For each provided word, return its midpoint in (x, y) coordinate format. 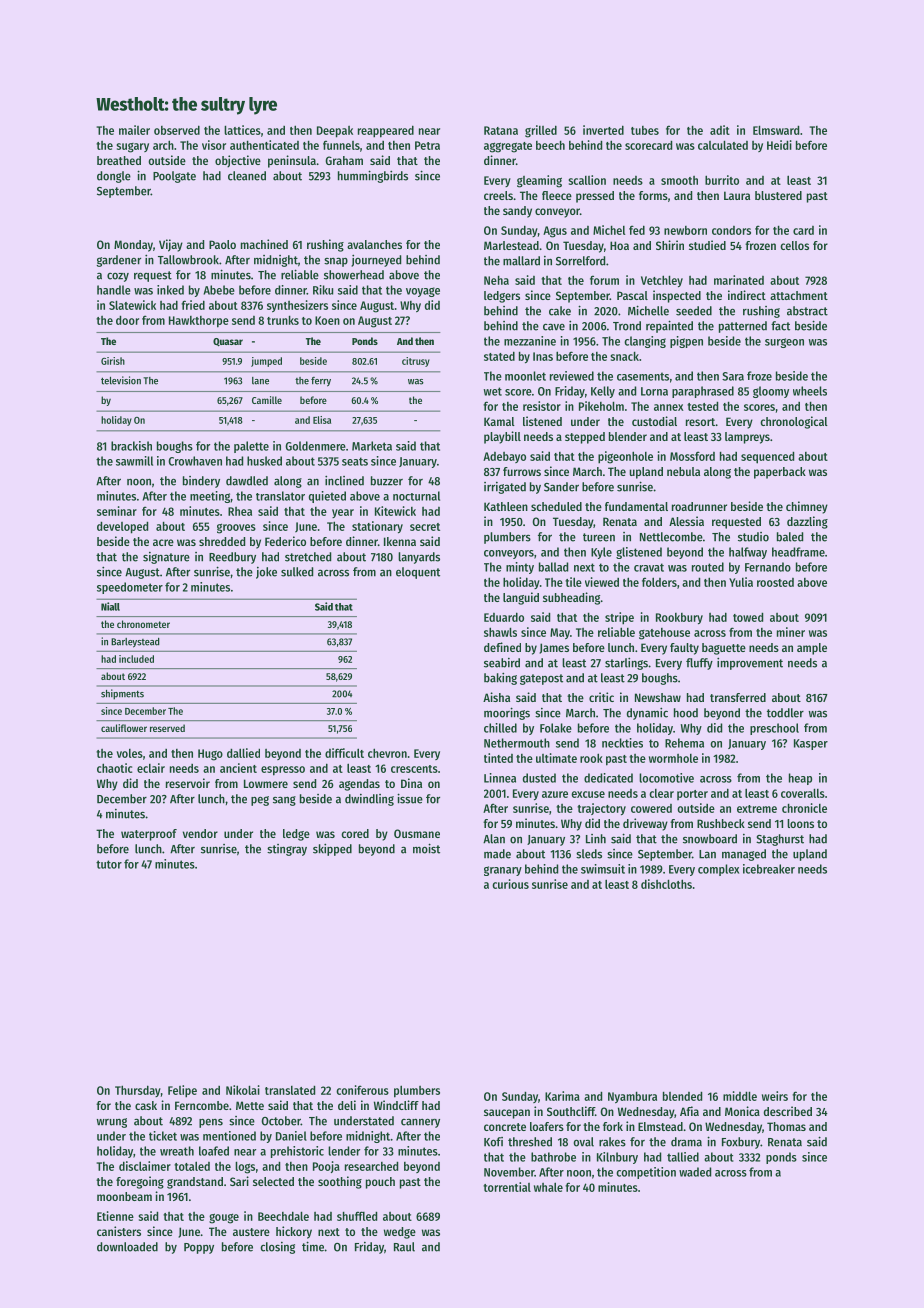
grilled (541, 131)
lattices (242, 130)
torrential (507, 1187)
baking (500, 678)
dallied (243, 753)
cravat (649, 567)
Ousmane (417, 833)
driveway (645, 824)
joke (266, 573)
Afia (689, 1111)
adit (720, 130)
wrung (112, 1123)
